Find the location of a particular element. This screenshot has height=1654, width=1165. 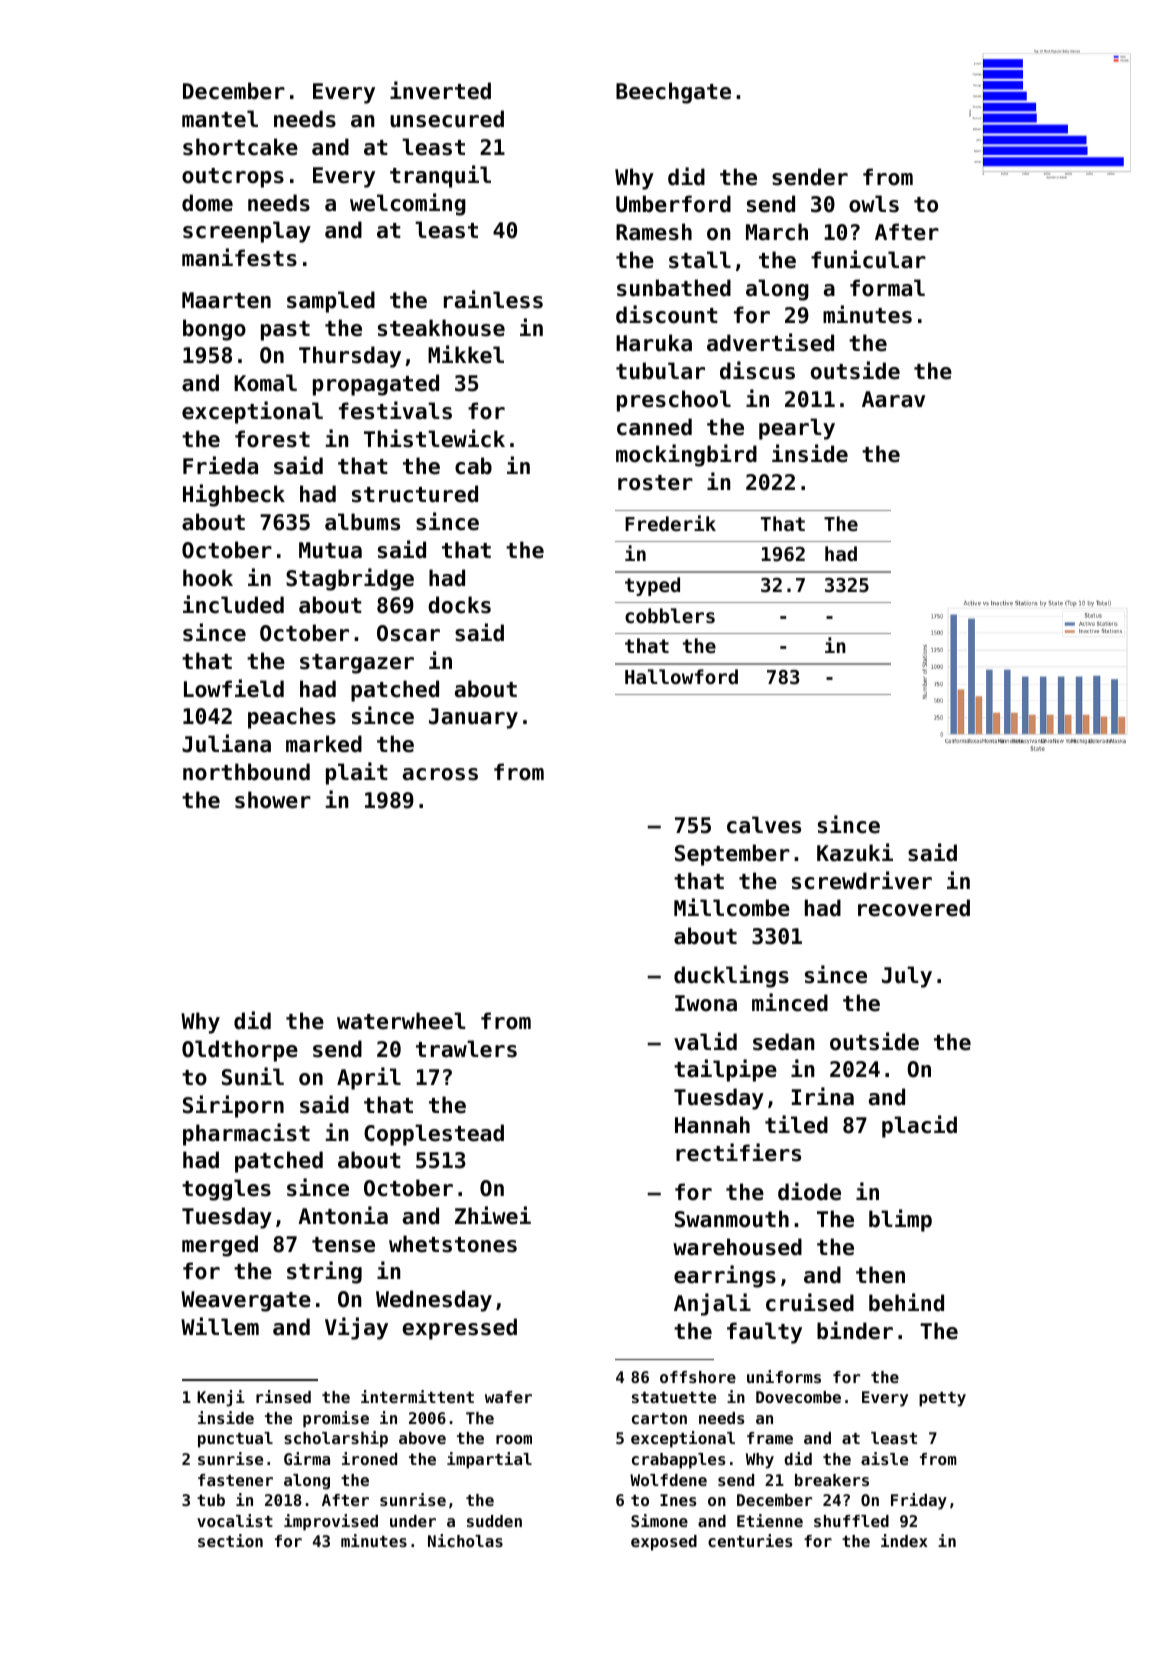

forest is located at coordinates (272, 439).
